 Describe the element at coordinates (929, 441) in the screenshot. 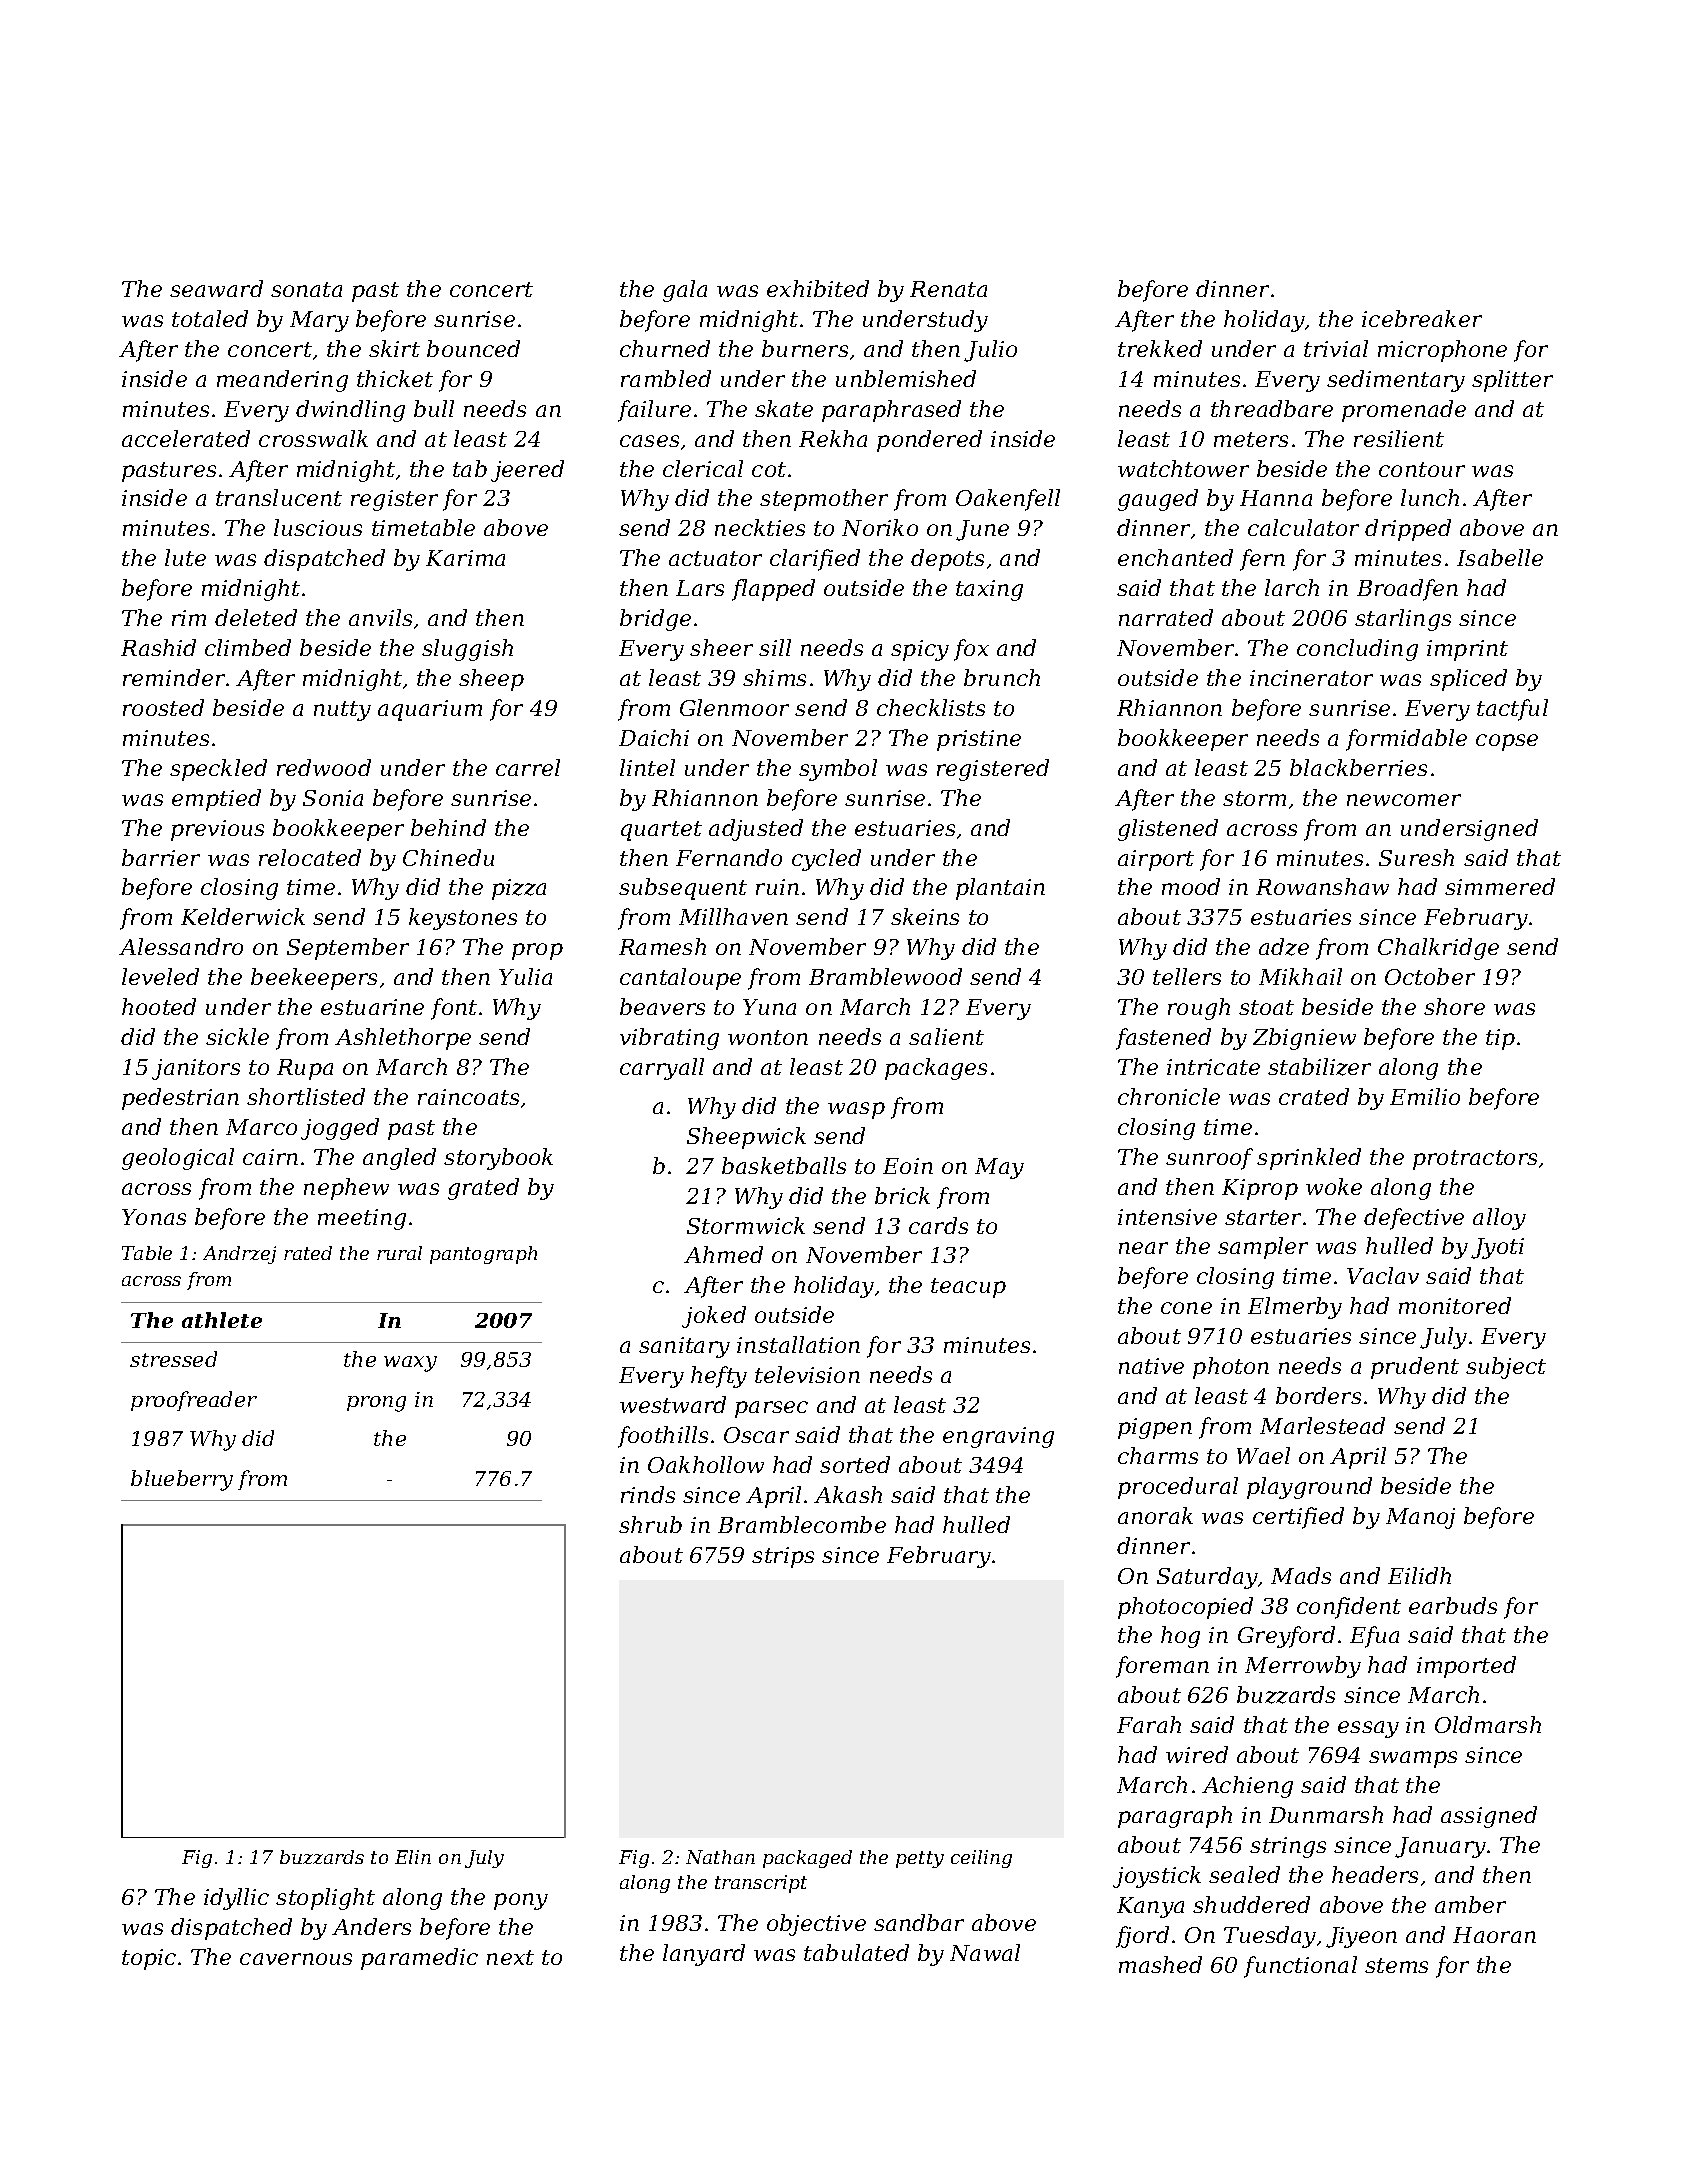

I see `pondered` at that location.
